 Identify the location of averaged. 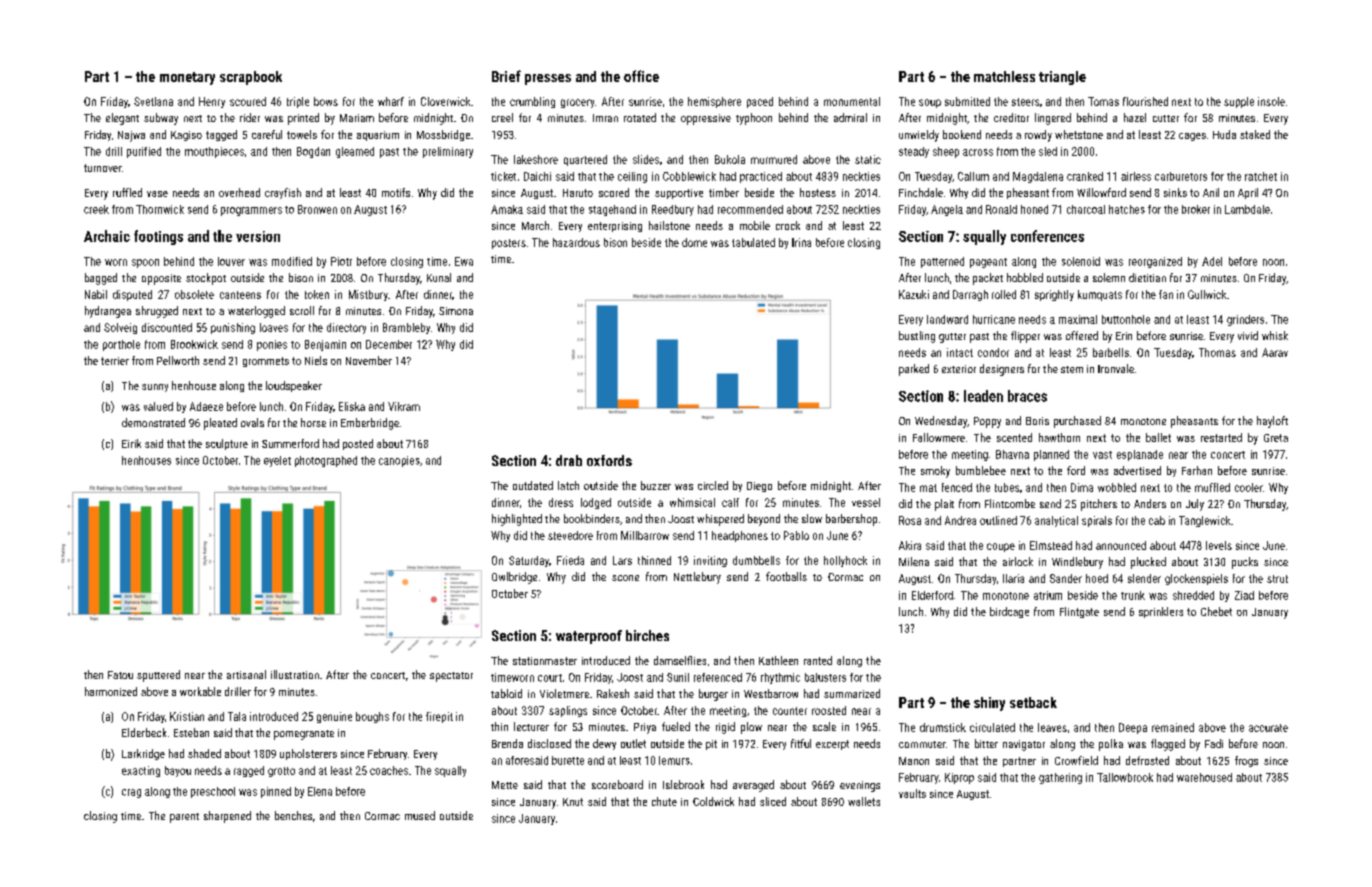
(753, 786).
